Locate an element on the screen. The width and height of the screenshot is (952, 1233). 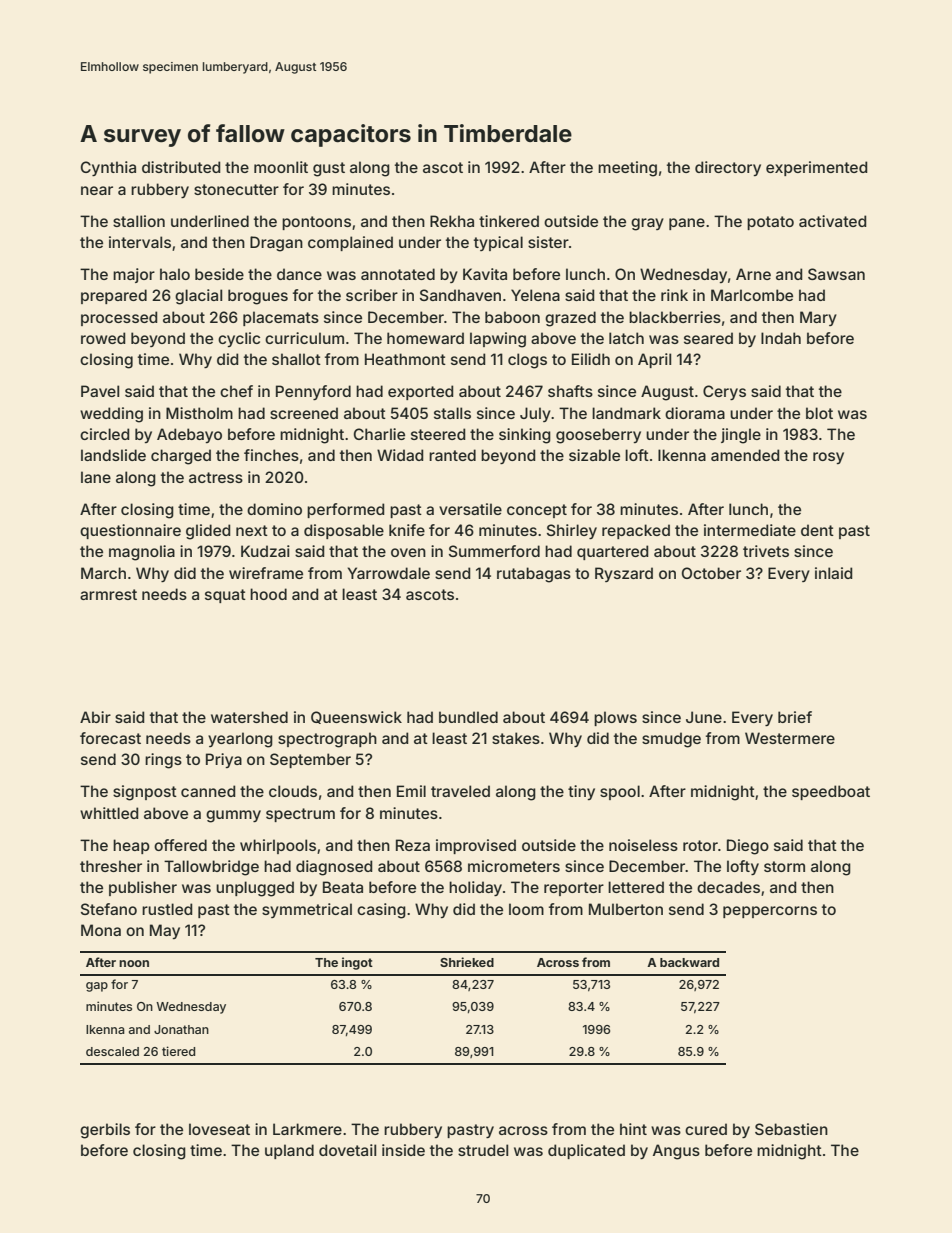
traveled is located at coordinates (460, 791).
